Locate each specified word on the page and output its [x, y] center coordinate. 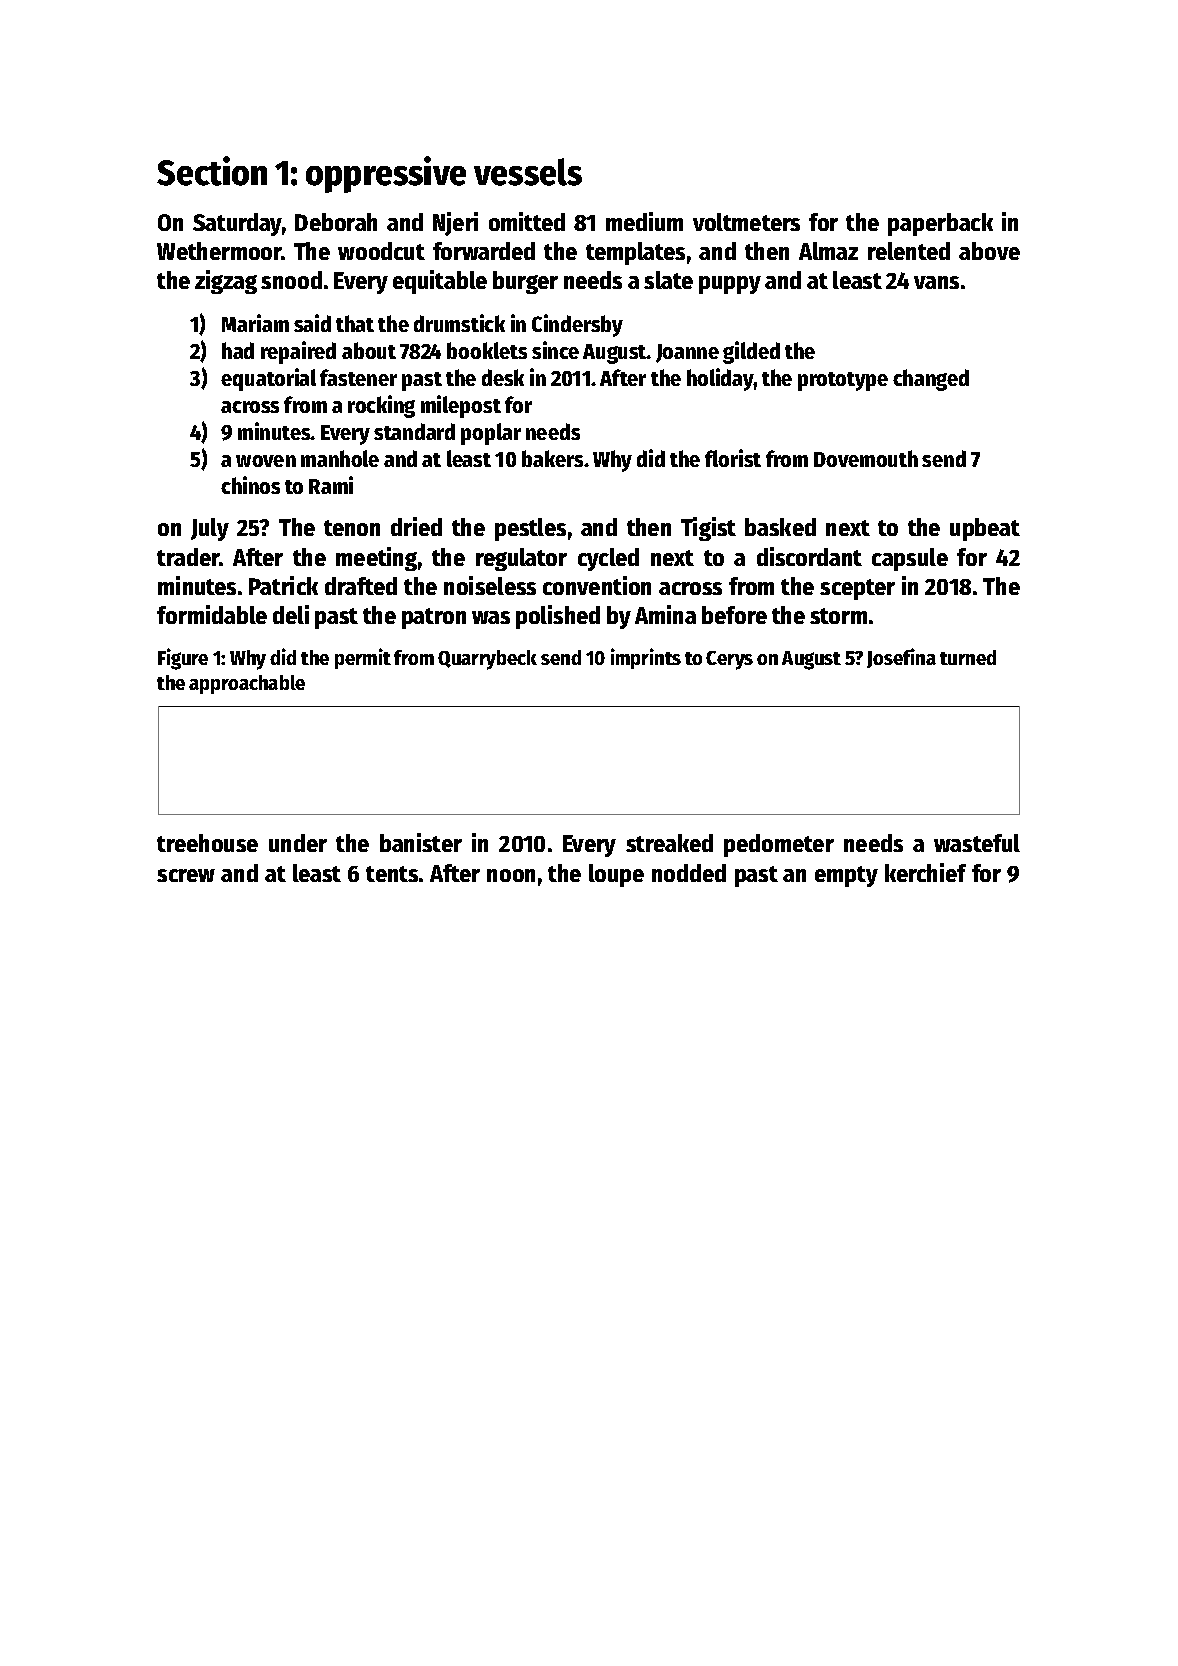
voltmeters [746, 222]
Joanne [687, 353]
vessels [528, 172]
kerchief [925, 872]
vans [936, 282]
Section [212, 171]
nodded [689, 873]
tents [392, 874]
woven [266, 461]
